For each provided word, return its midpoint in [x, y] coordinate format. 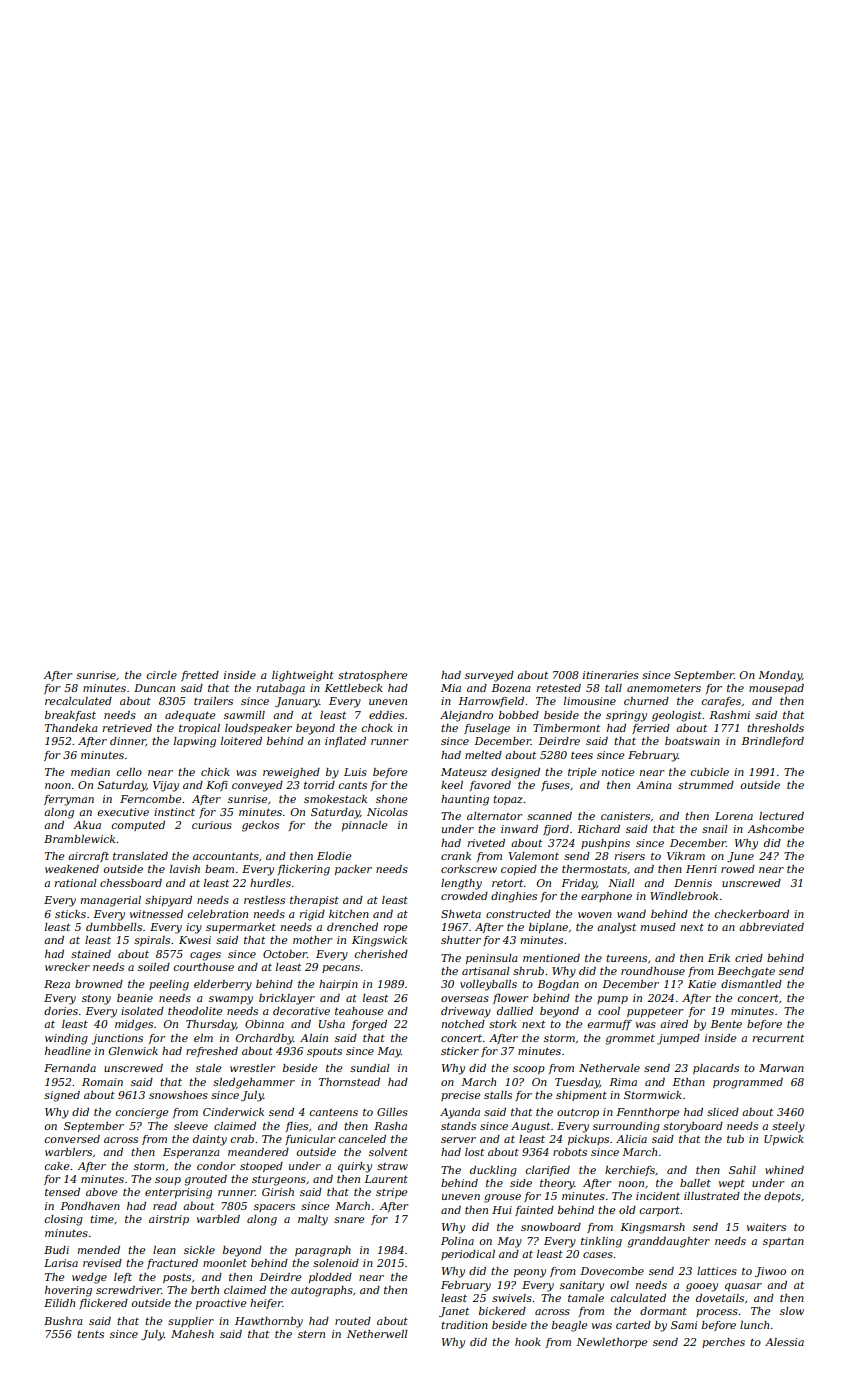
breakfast [70, 716]
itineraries [611, 675]
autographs [322, 1291]
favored [490, 786]
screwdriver [129, 1290]
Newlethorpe [611, 1343]
